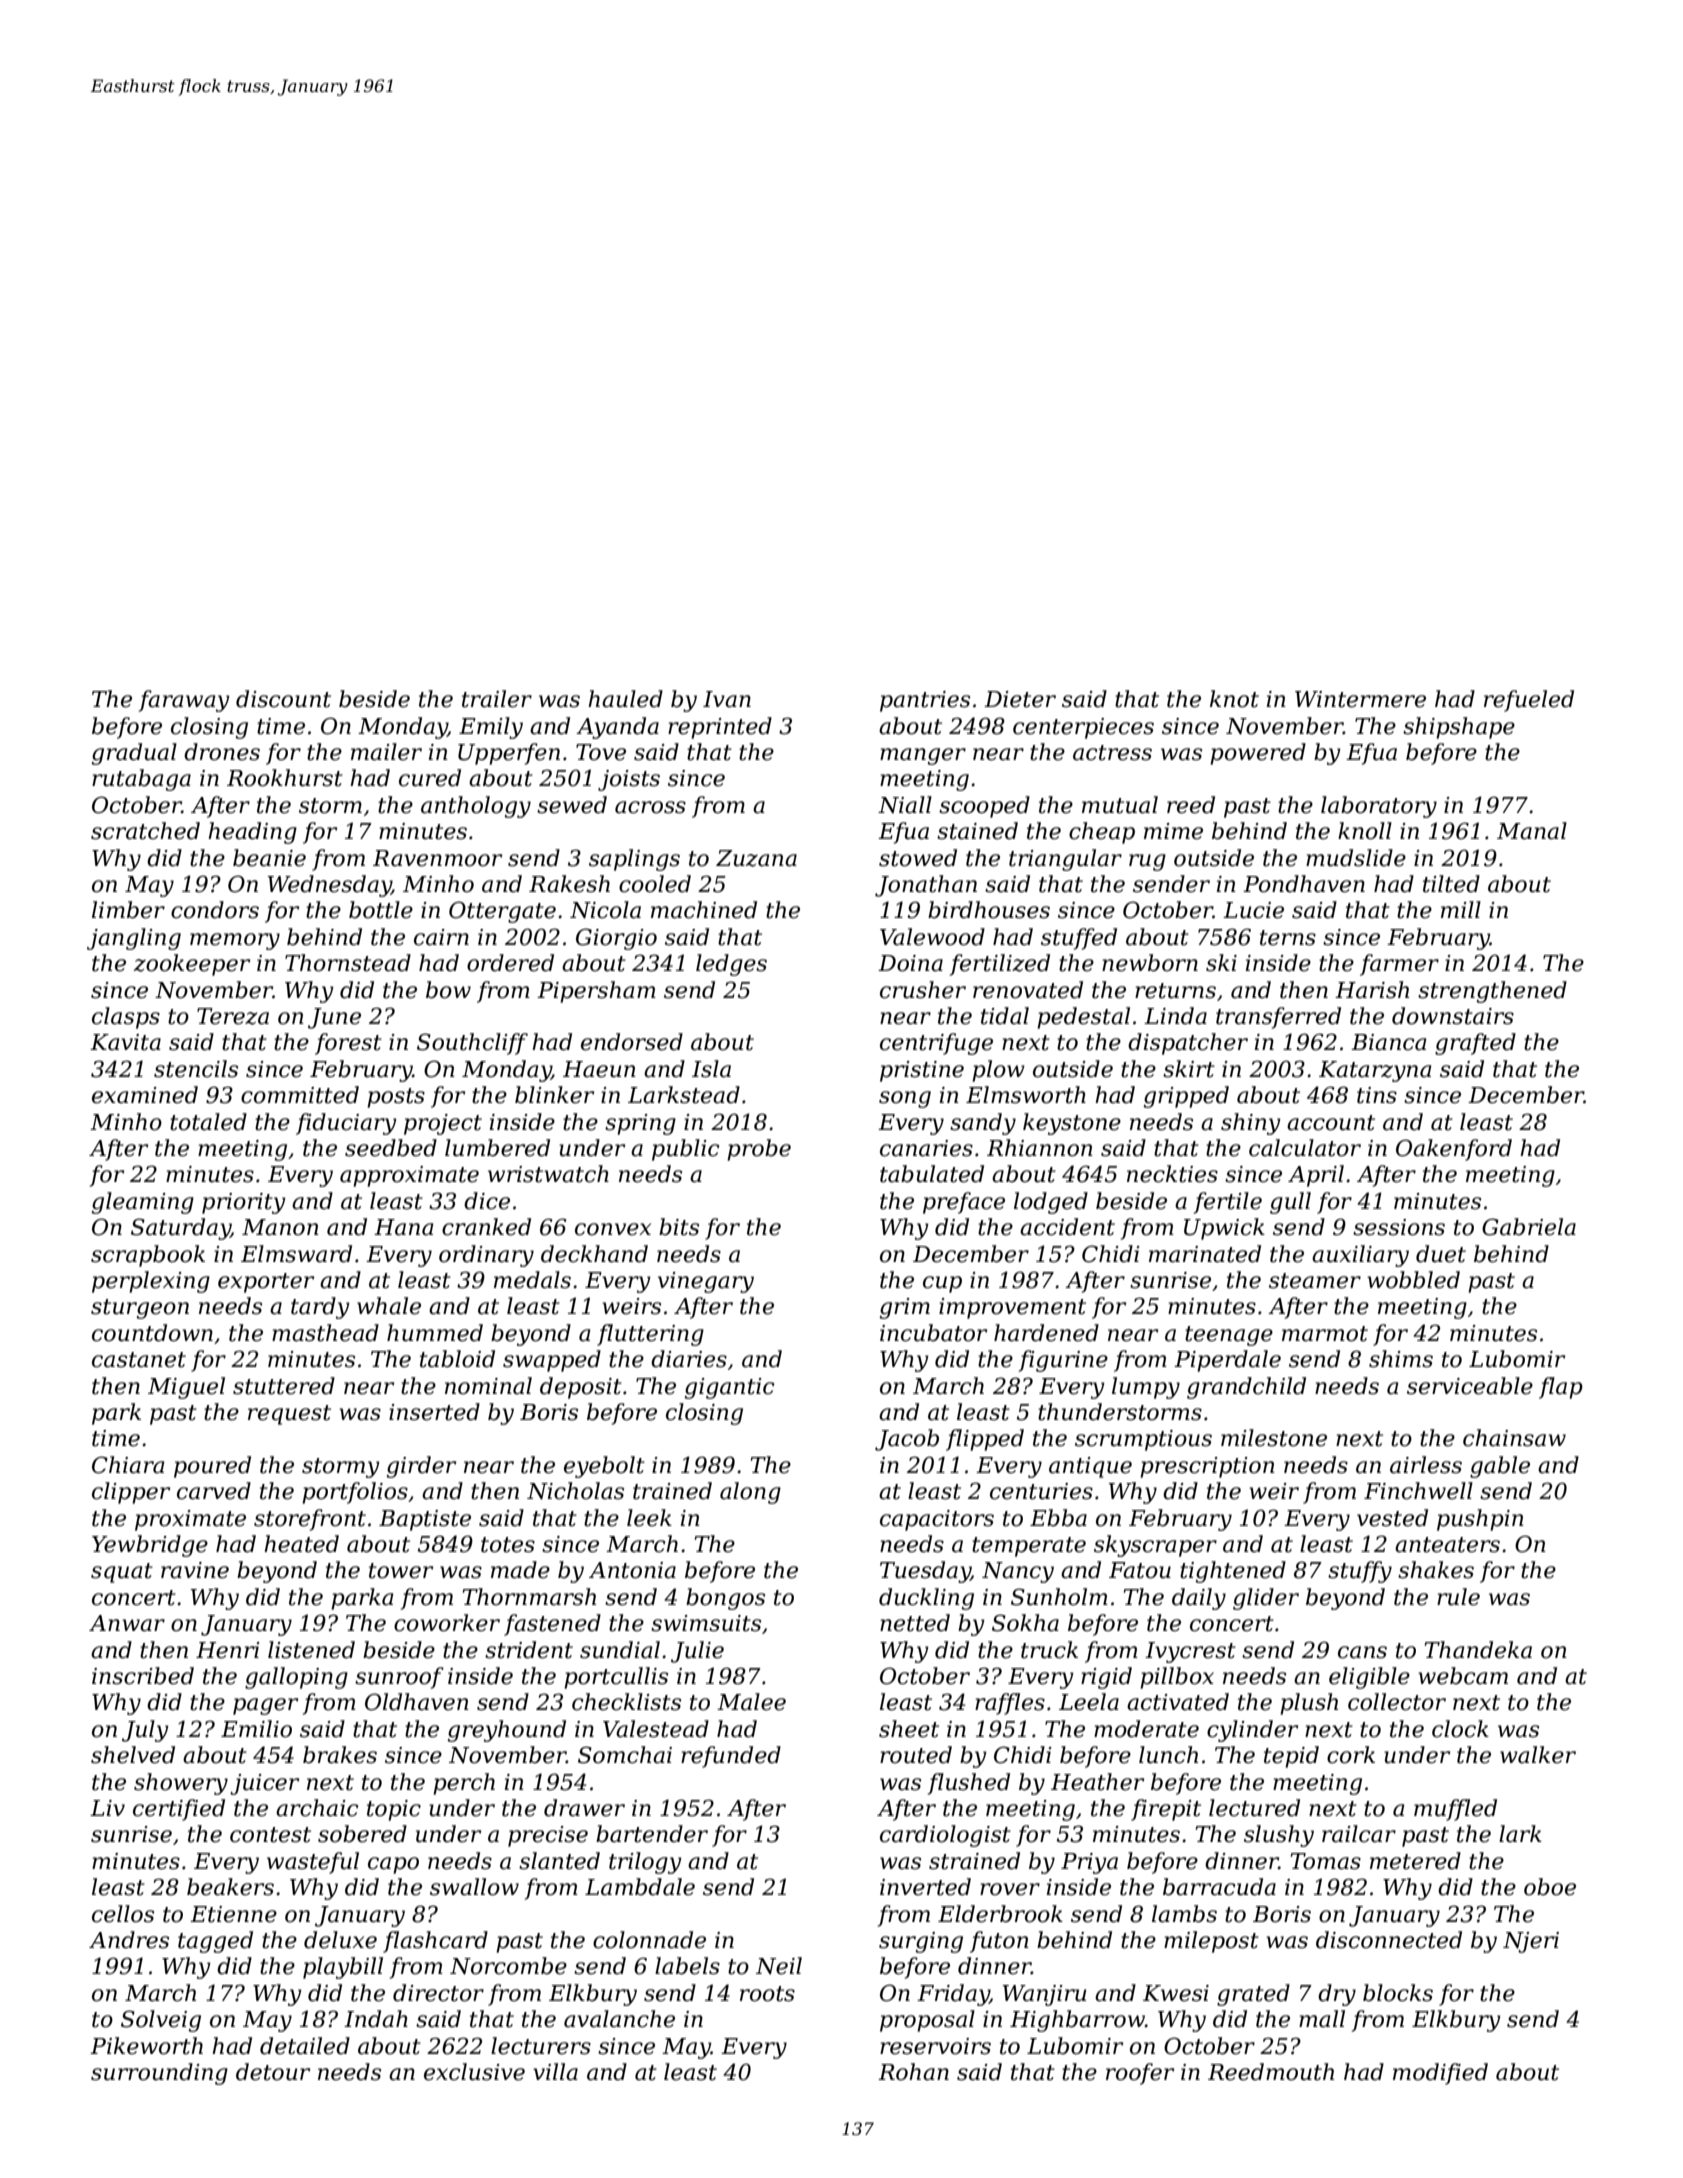  Describe the element at coordinates (1529, 701) in the screenshot. I see `refueled` at that location.
